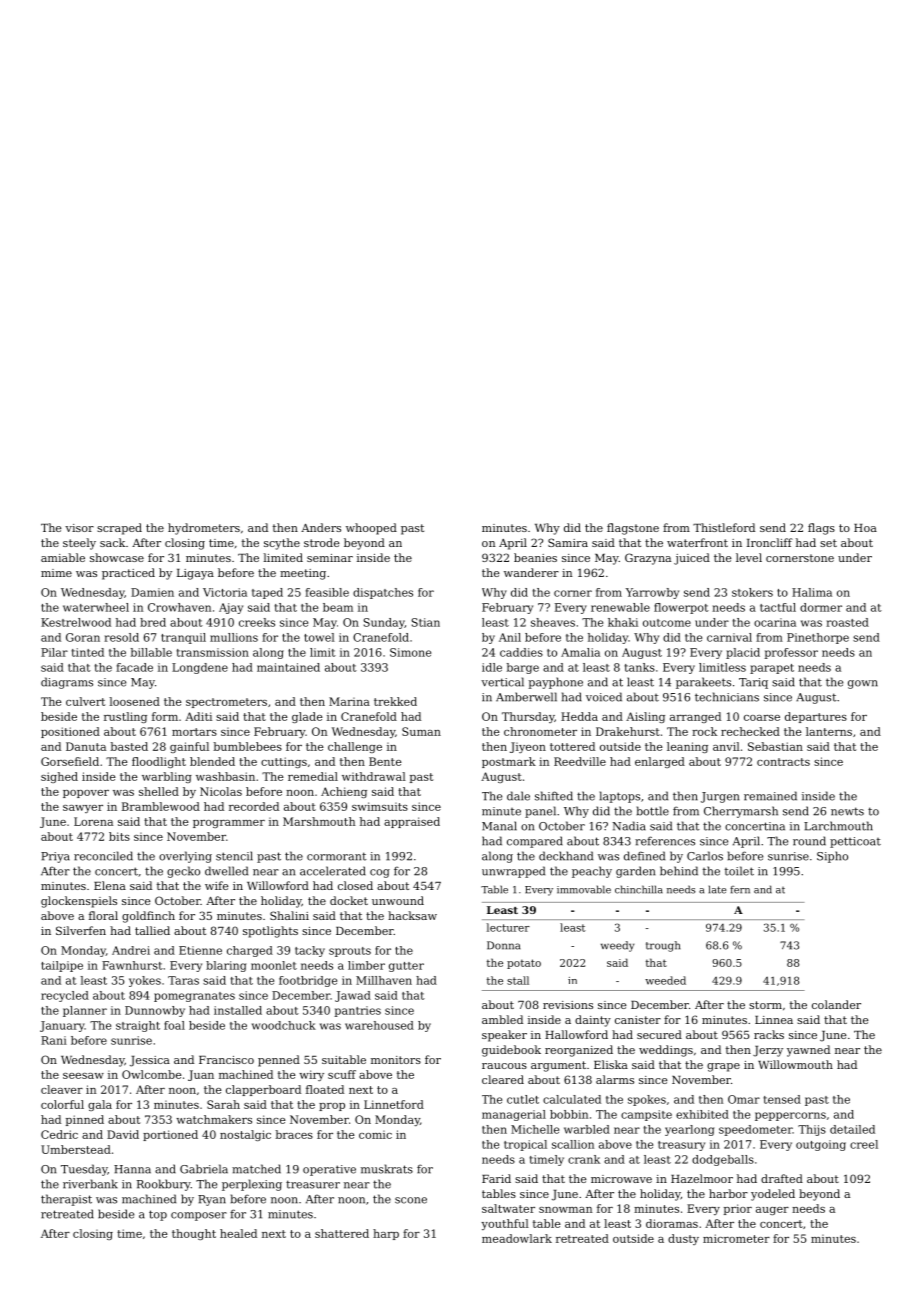 The image size is (924, 1308). Describe the element at coordinates (558, 1066) in the screenshot. I see `argument` at that location.
